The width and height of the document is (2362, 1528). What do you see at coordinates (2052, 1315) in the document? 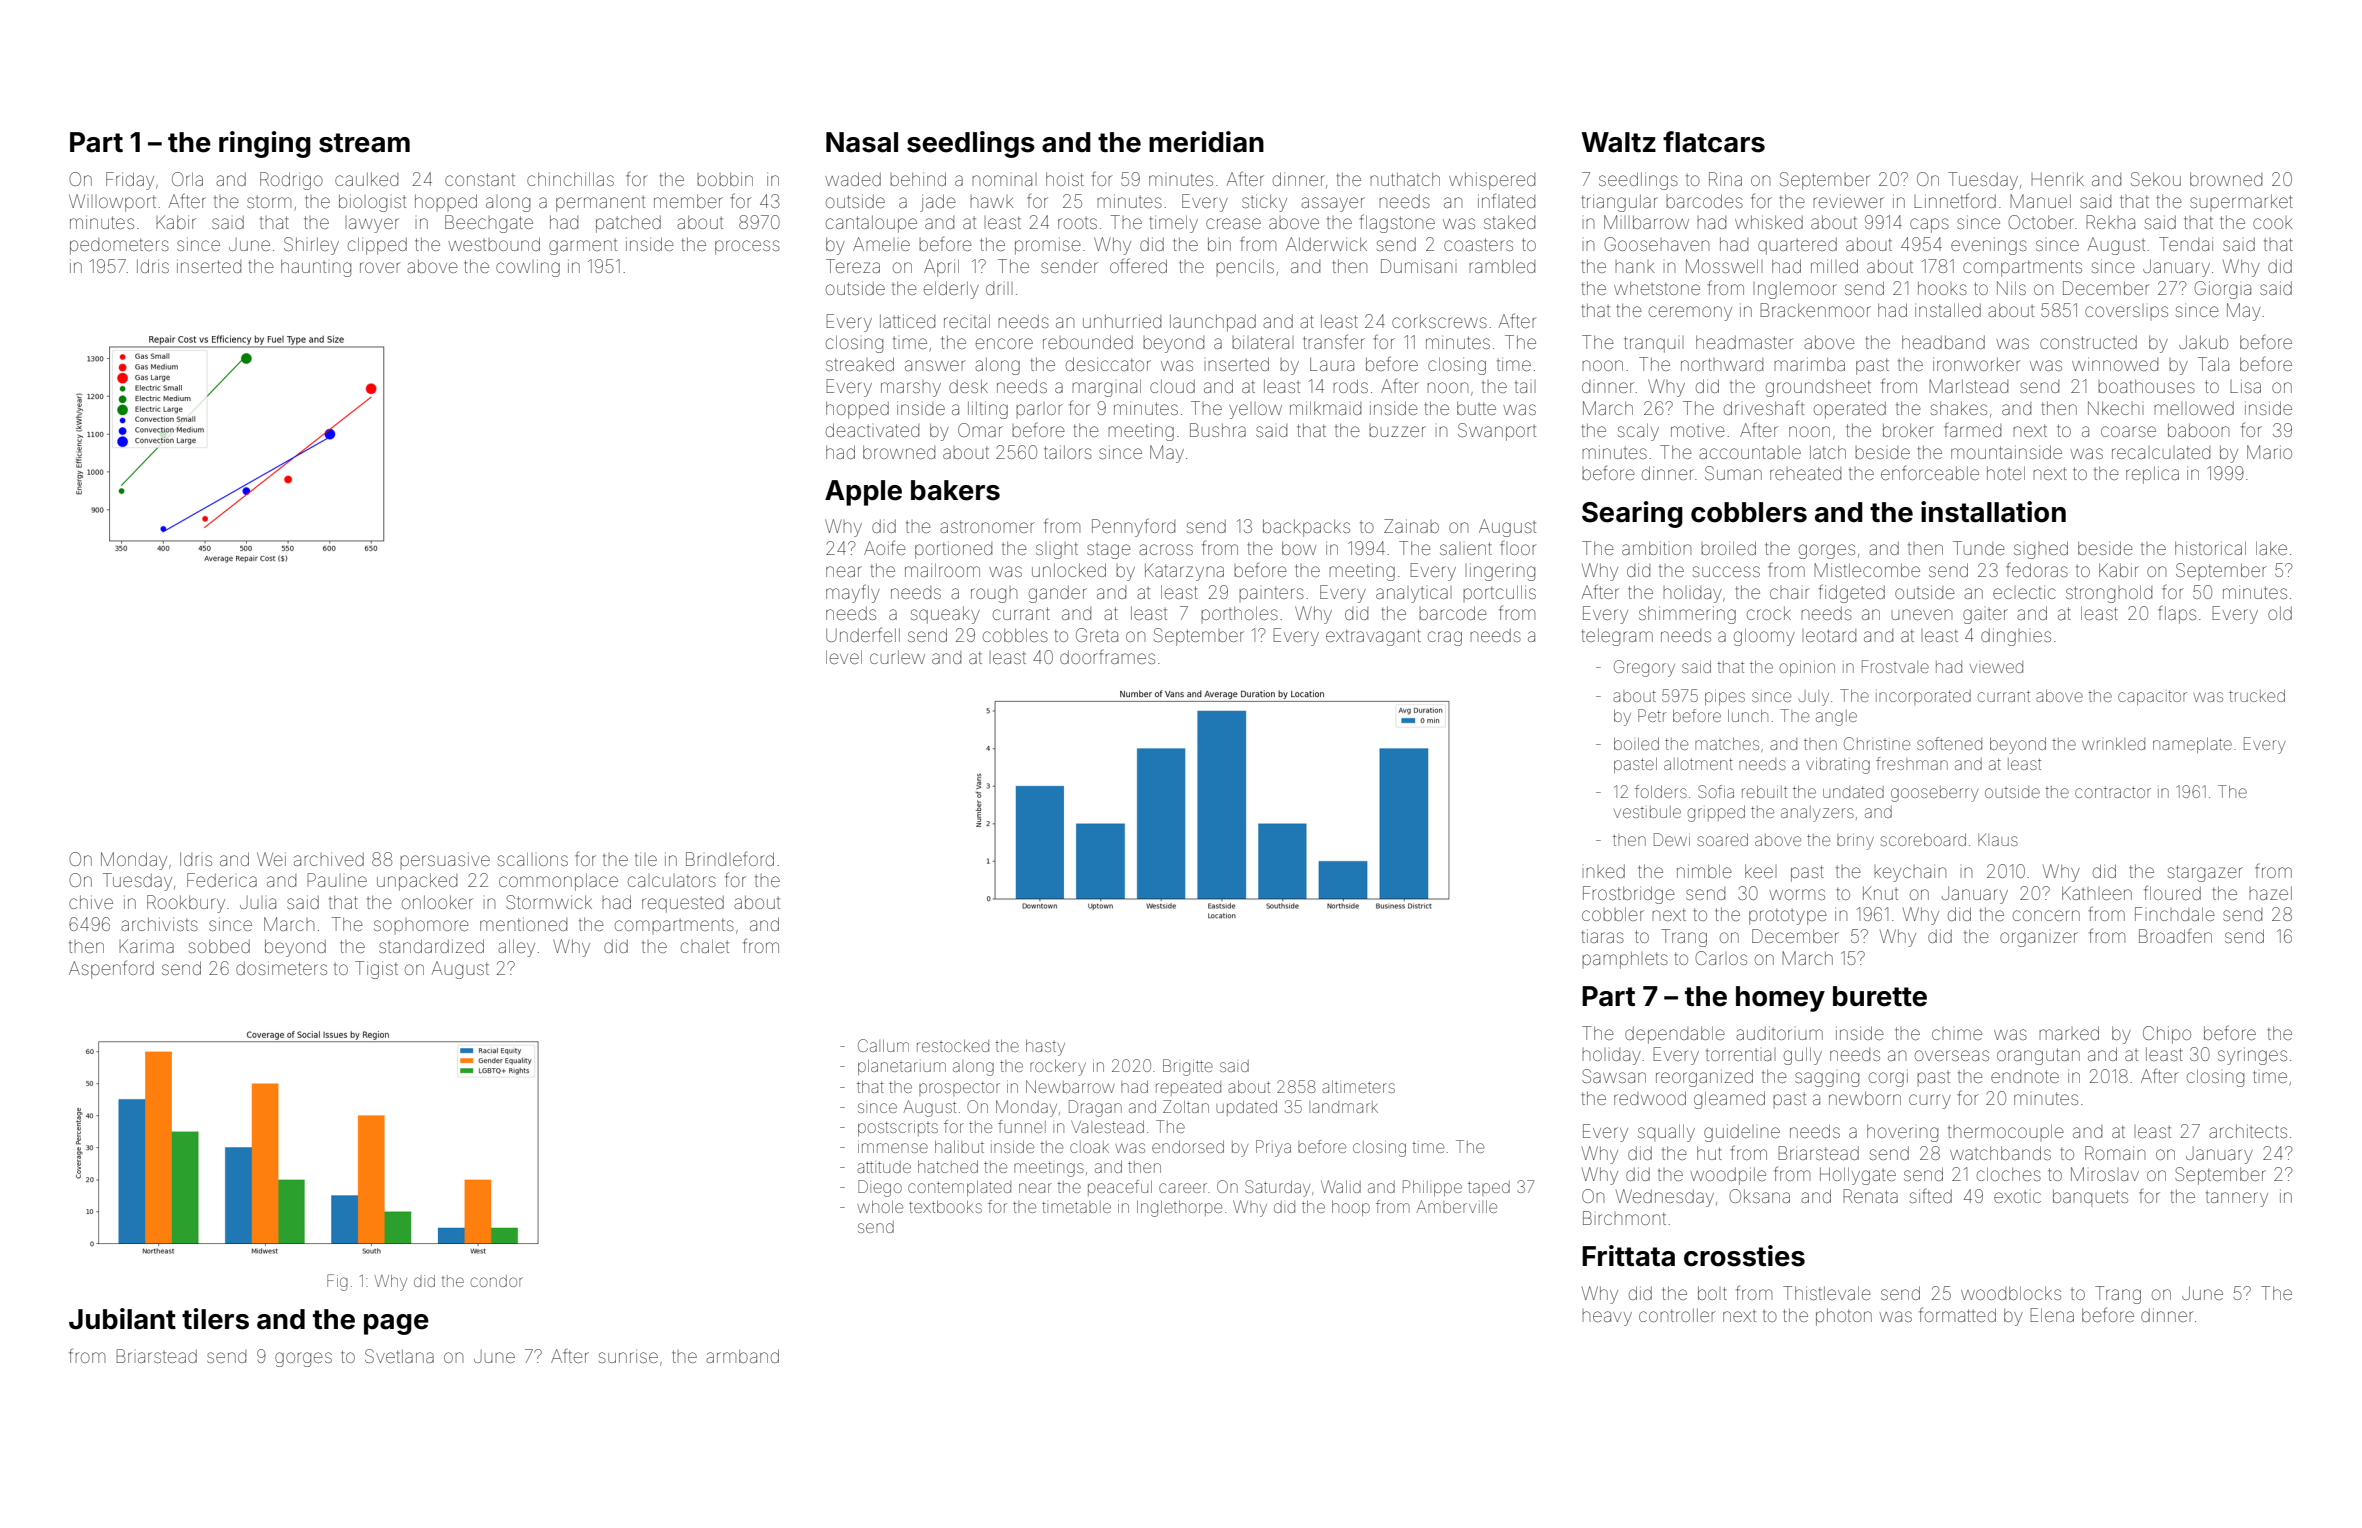
I see `Elena` at bounding box center [2052, 1315].
